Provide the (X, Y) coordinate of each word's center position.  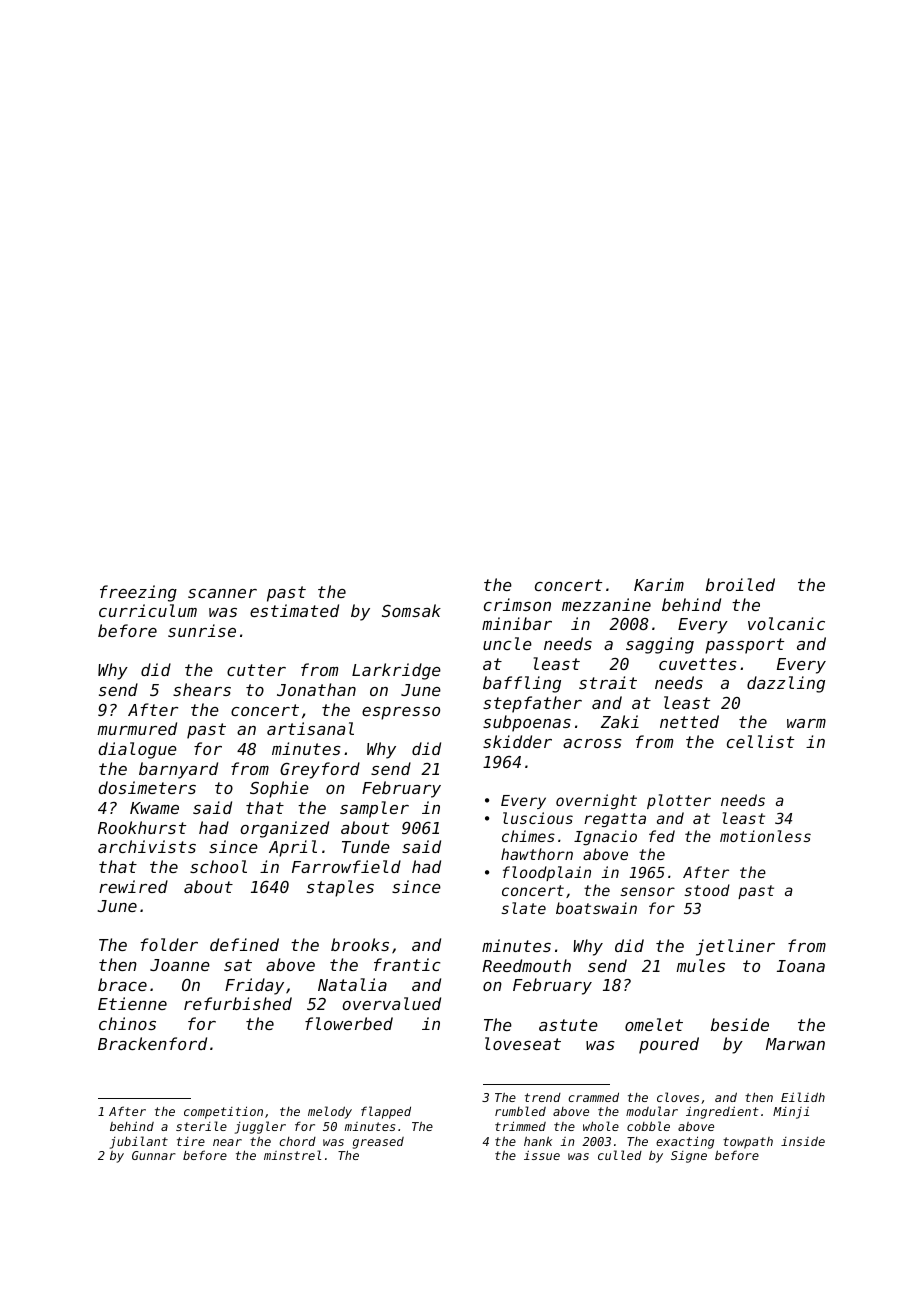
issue (542, 1155)
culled (620, 1155)
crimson (517, 604)
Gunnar (154, 1155)
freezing (138, 593)
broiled (740, 584)
